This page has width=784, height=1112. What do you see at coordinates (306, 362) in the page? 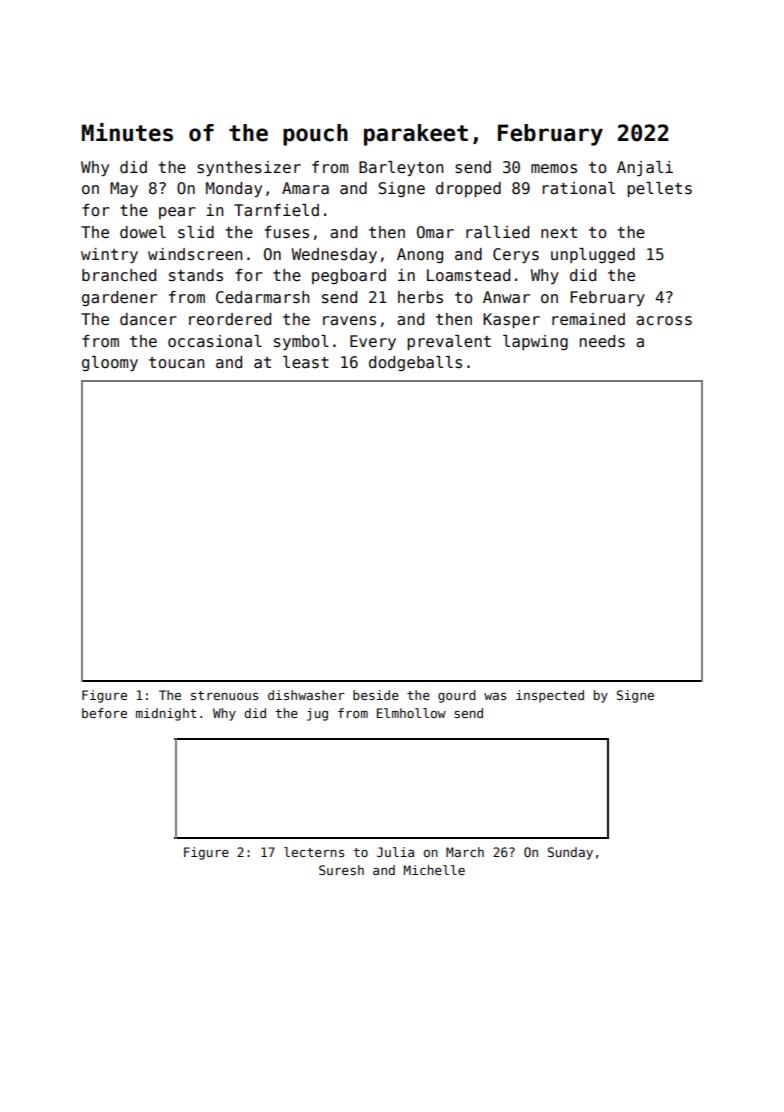
I see `least` at bounding box center [306, 362].
